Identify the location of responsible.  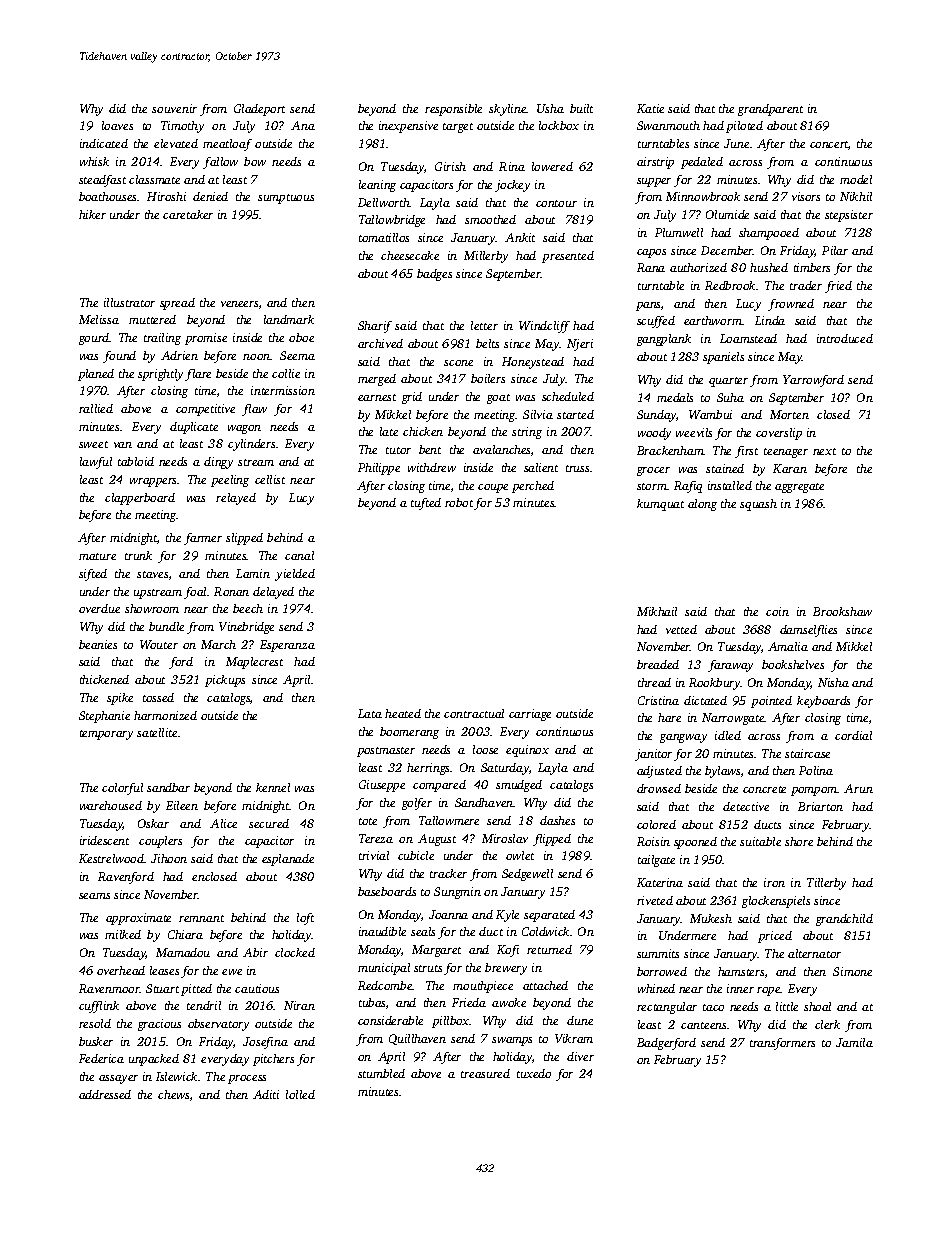
(453, 110).
